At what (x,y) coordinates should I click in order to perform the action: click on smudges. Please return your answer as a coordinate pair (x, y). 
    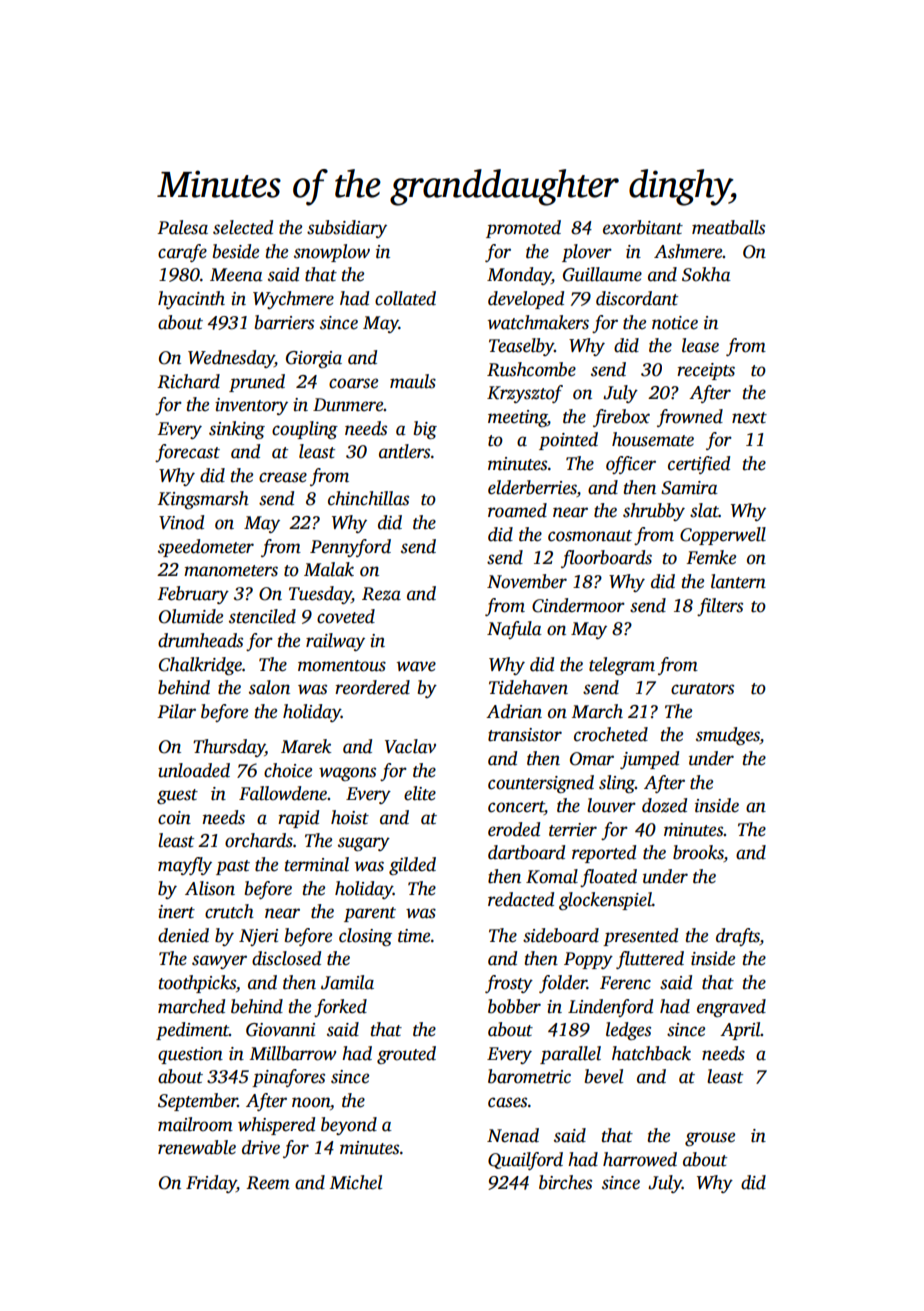
    Looking at the image, I should click on (728, 736).
